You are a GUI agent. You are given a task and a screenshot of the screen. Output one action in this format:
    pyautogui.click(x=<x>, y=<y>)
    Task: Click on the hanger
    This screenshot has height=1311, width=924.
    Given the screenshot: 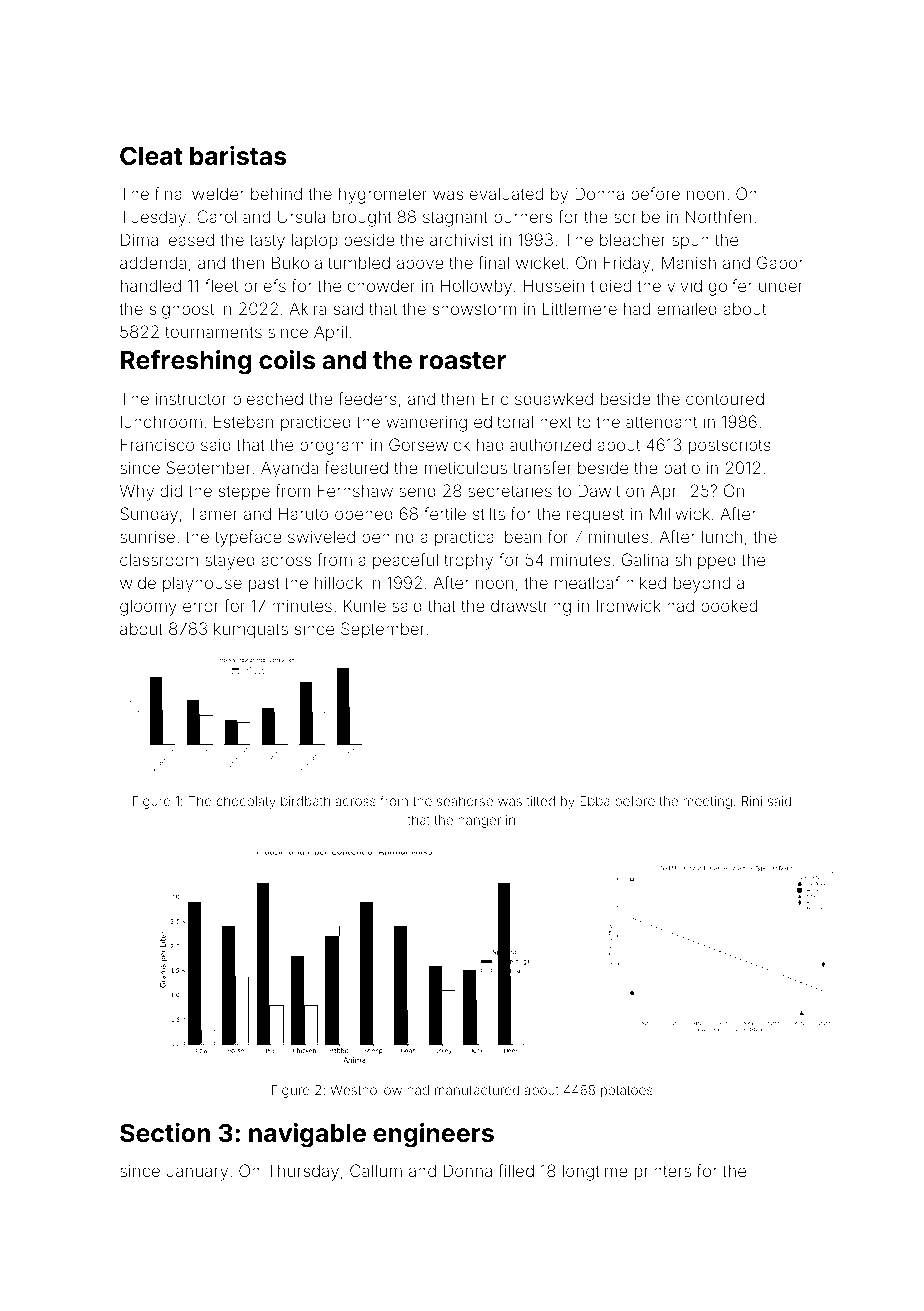 What is the action you would take?
    pyautogui.click(x=479, y=821)
